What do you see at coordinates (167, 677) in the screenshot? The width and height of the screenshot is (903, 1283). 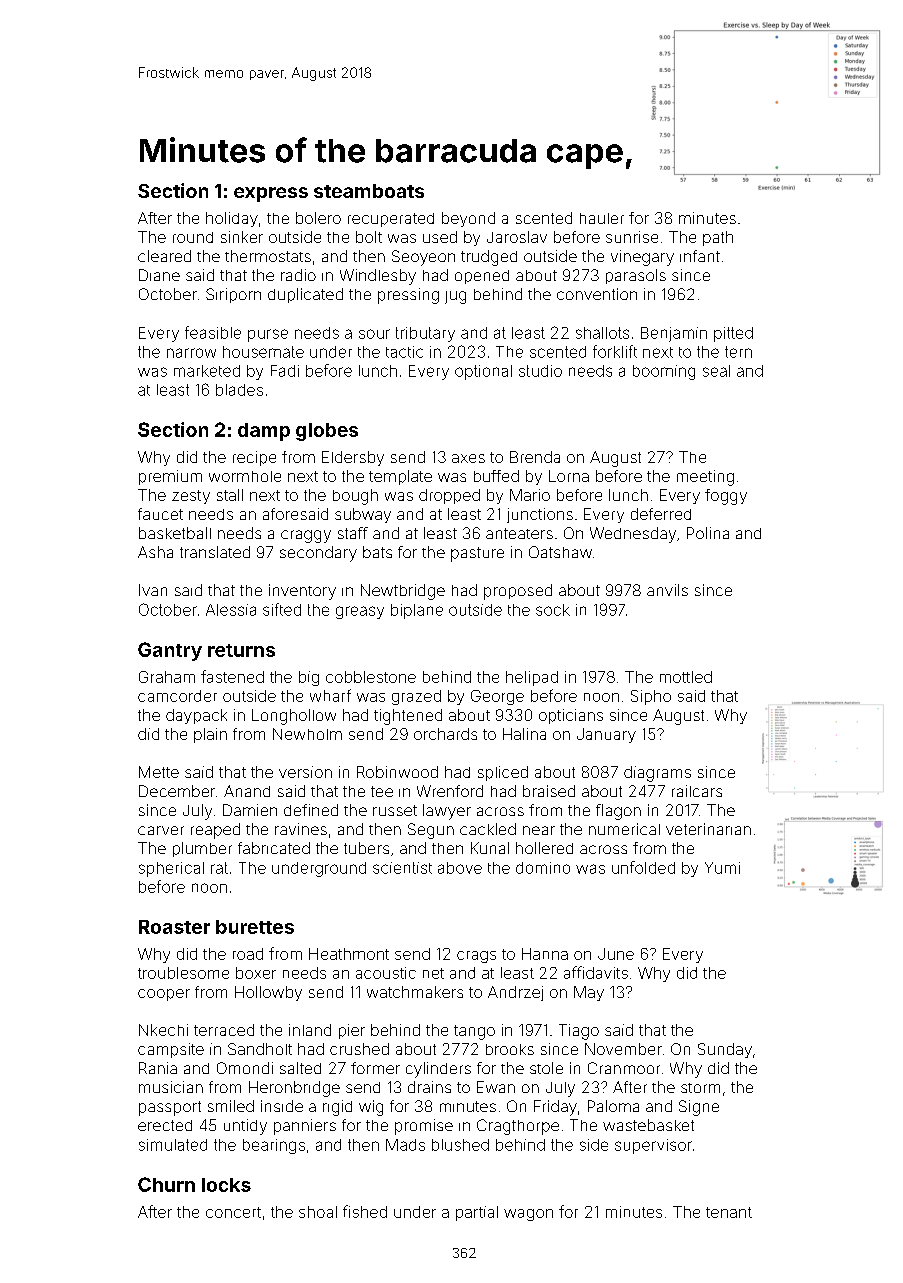 I see `Graham` at bounding box center [167, 677].
